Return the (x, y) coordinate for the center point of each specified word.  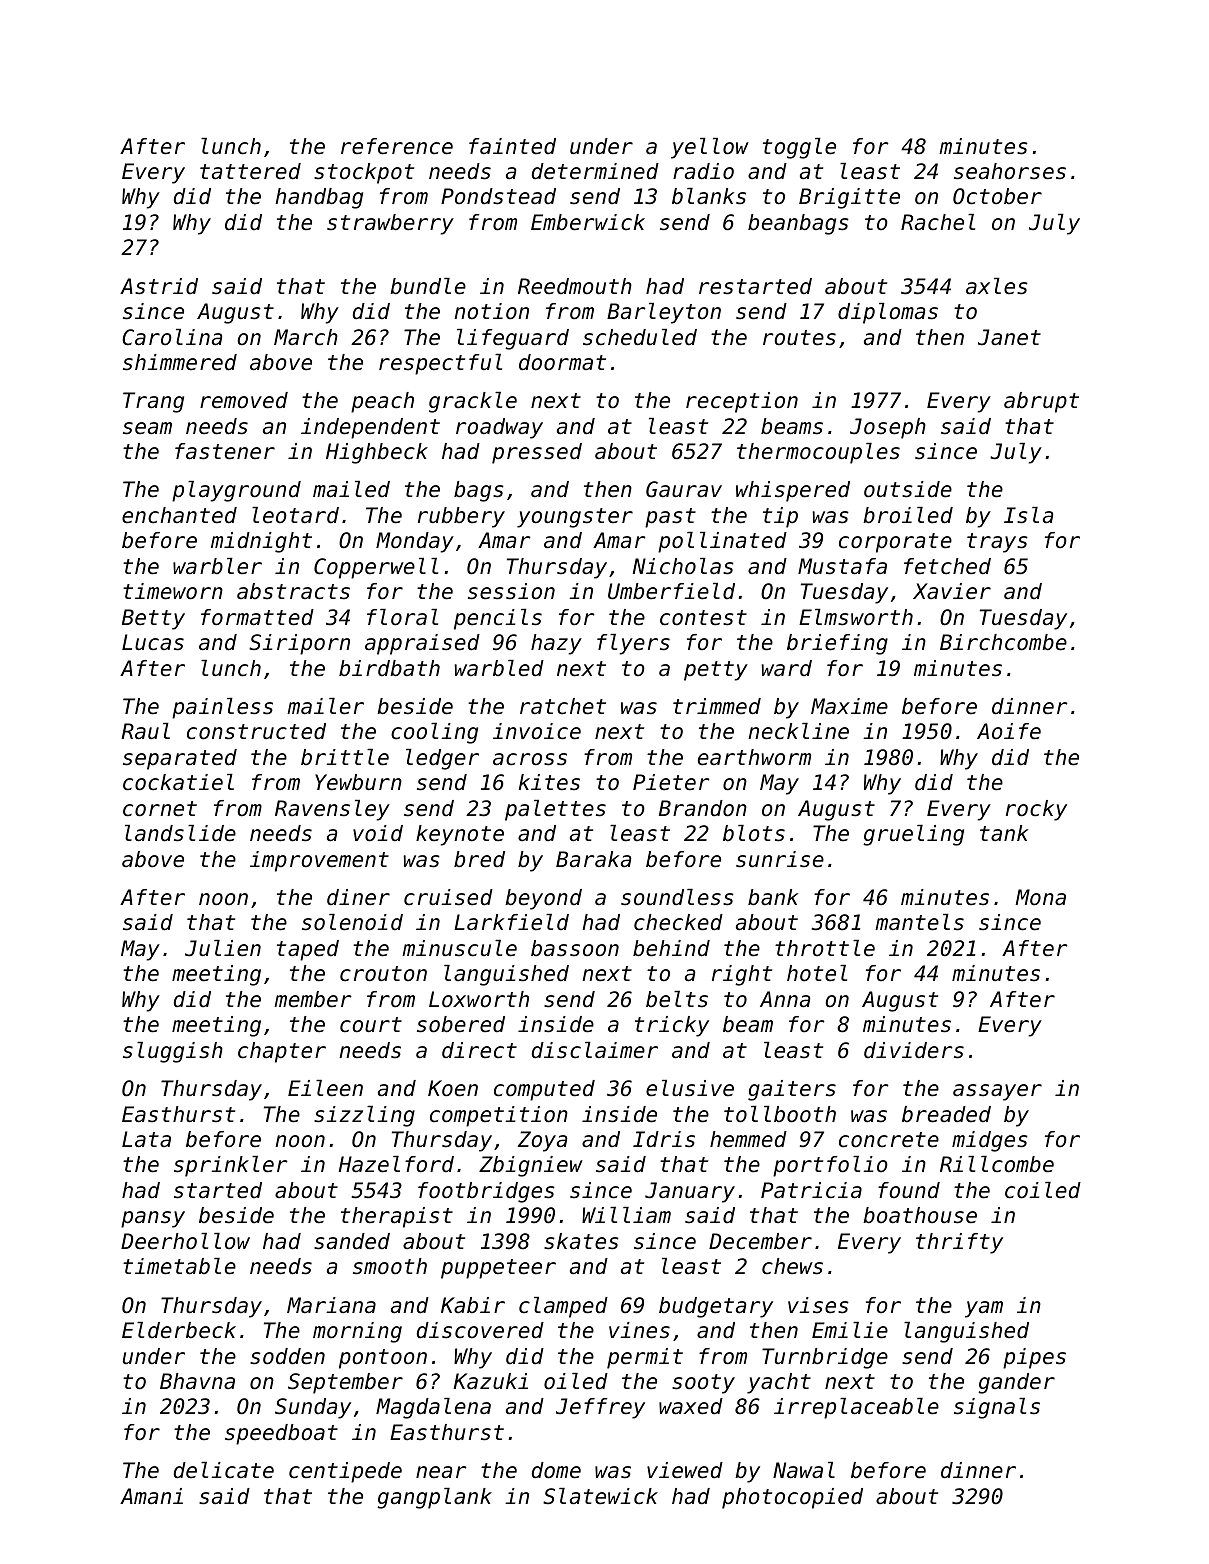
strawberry (390, 224)
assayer (997, 1092)
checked (678, 922)
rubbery (461, 517)
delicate (224, 1470)
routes (799, 338)
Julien (223, 948)
